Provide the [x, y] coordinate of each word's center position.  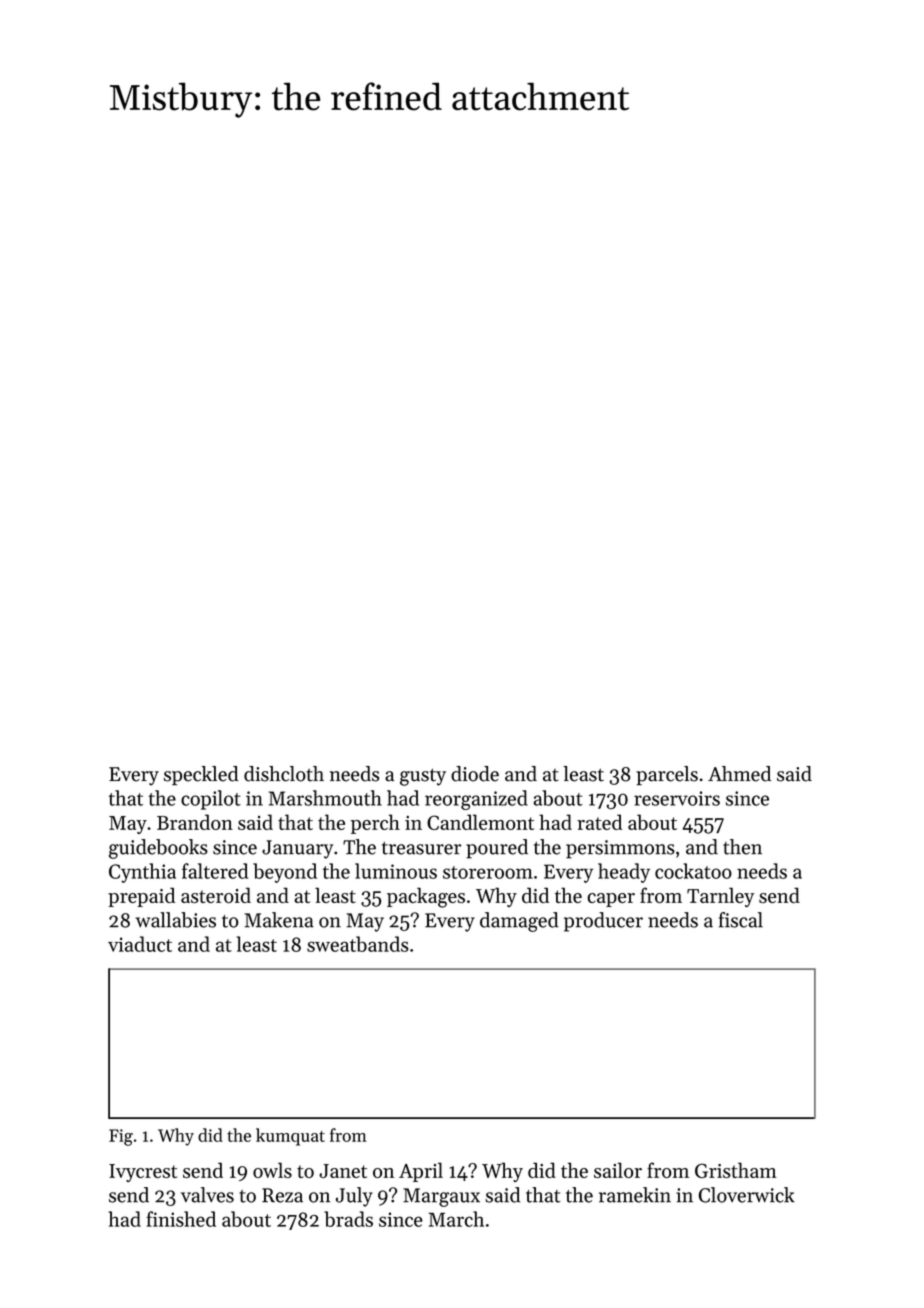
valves [207, 1195]
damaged [519, 922]
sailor [618, 1170]
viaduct [140, 944]
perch [375, 824]
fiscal [741, 920]
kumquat [290, 1137]
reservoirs [677, 798]
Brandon [195, 822]
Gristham [736, 1170]
